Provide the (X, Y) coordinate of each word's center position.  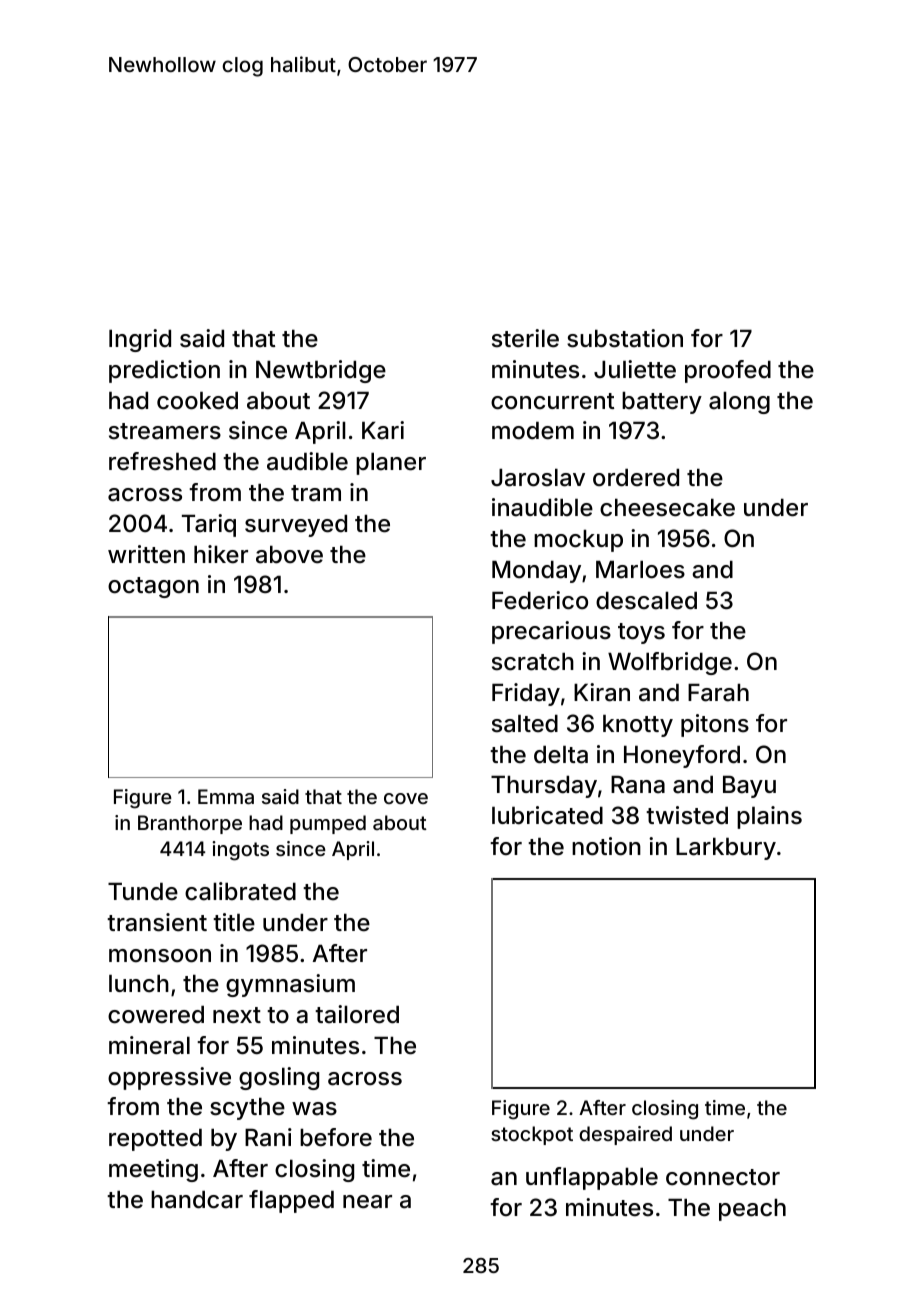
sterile (525, 338)
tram (316, 493)
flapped (291, 1201)
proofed (728, 371)
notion (606, 846)
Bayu (749, 787)
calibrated (240, 891)
